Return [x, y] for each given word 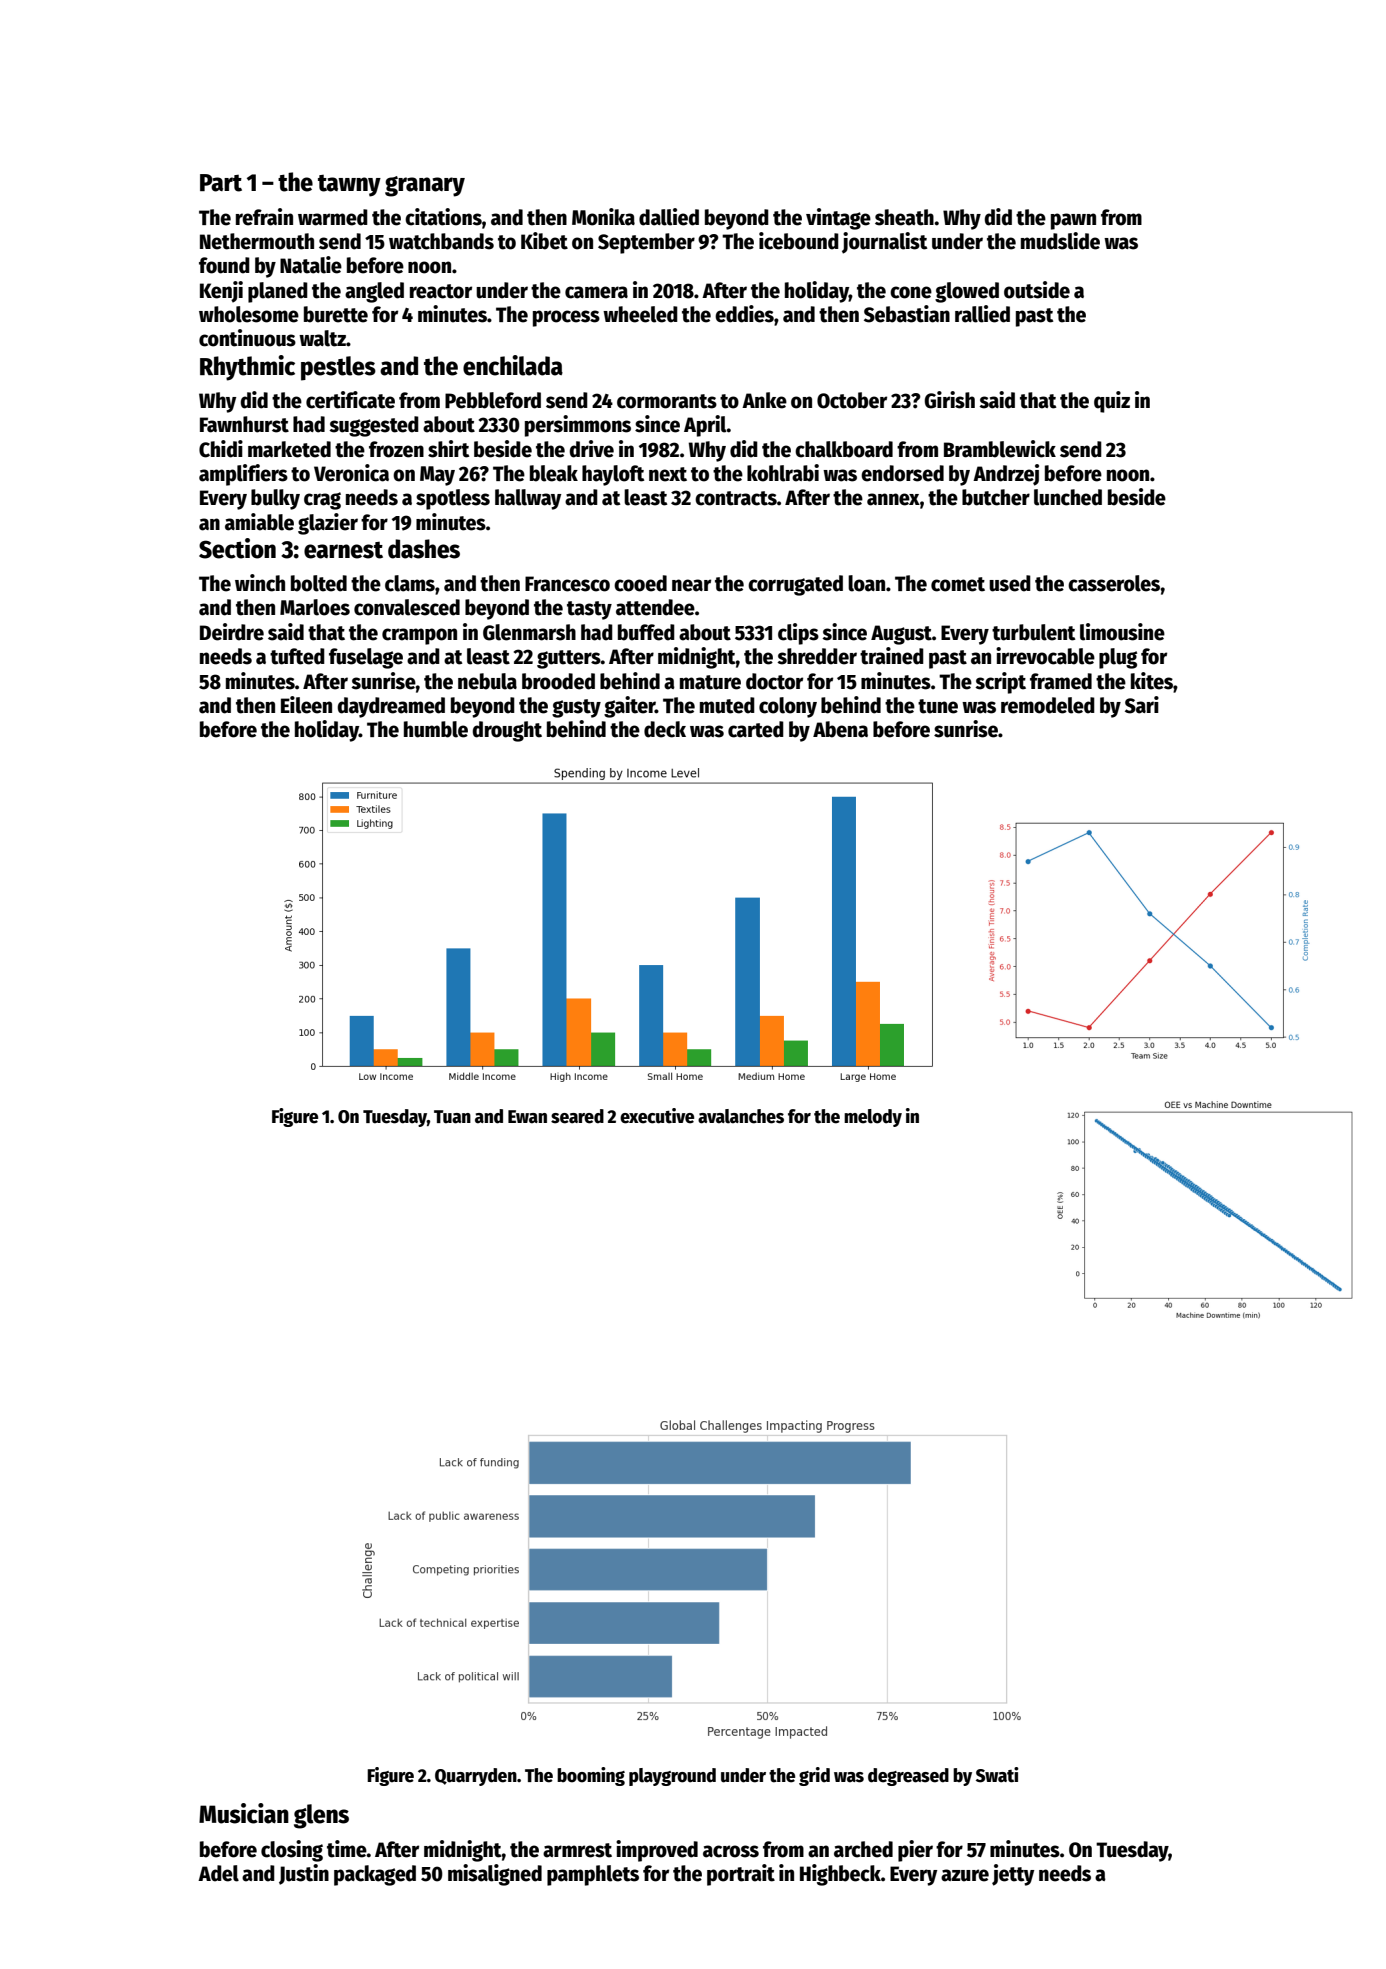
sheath [904, 217]
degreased [908, 1777]
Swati [997, 1775]
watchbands [441, 241]
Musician [244, 1813]
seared [577, 1116]
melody [873, 1118]
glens [321, 1816]
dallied [669, 217]
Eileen [306, 705]
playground [672, 1777]
